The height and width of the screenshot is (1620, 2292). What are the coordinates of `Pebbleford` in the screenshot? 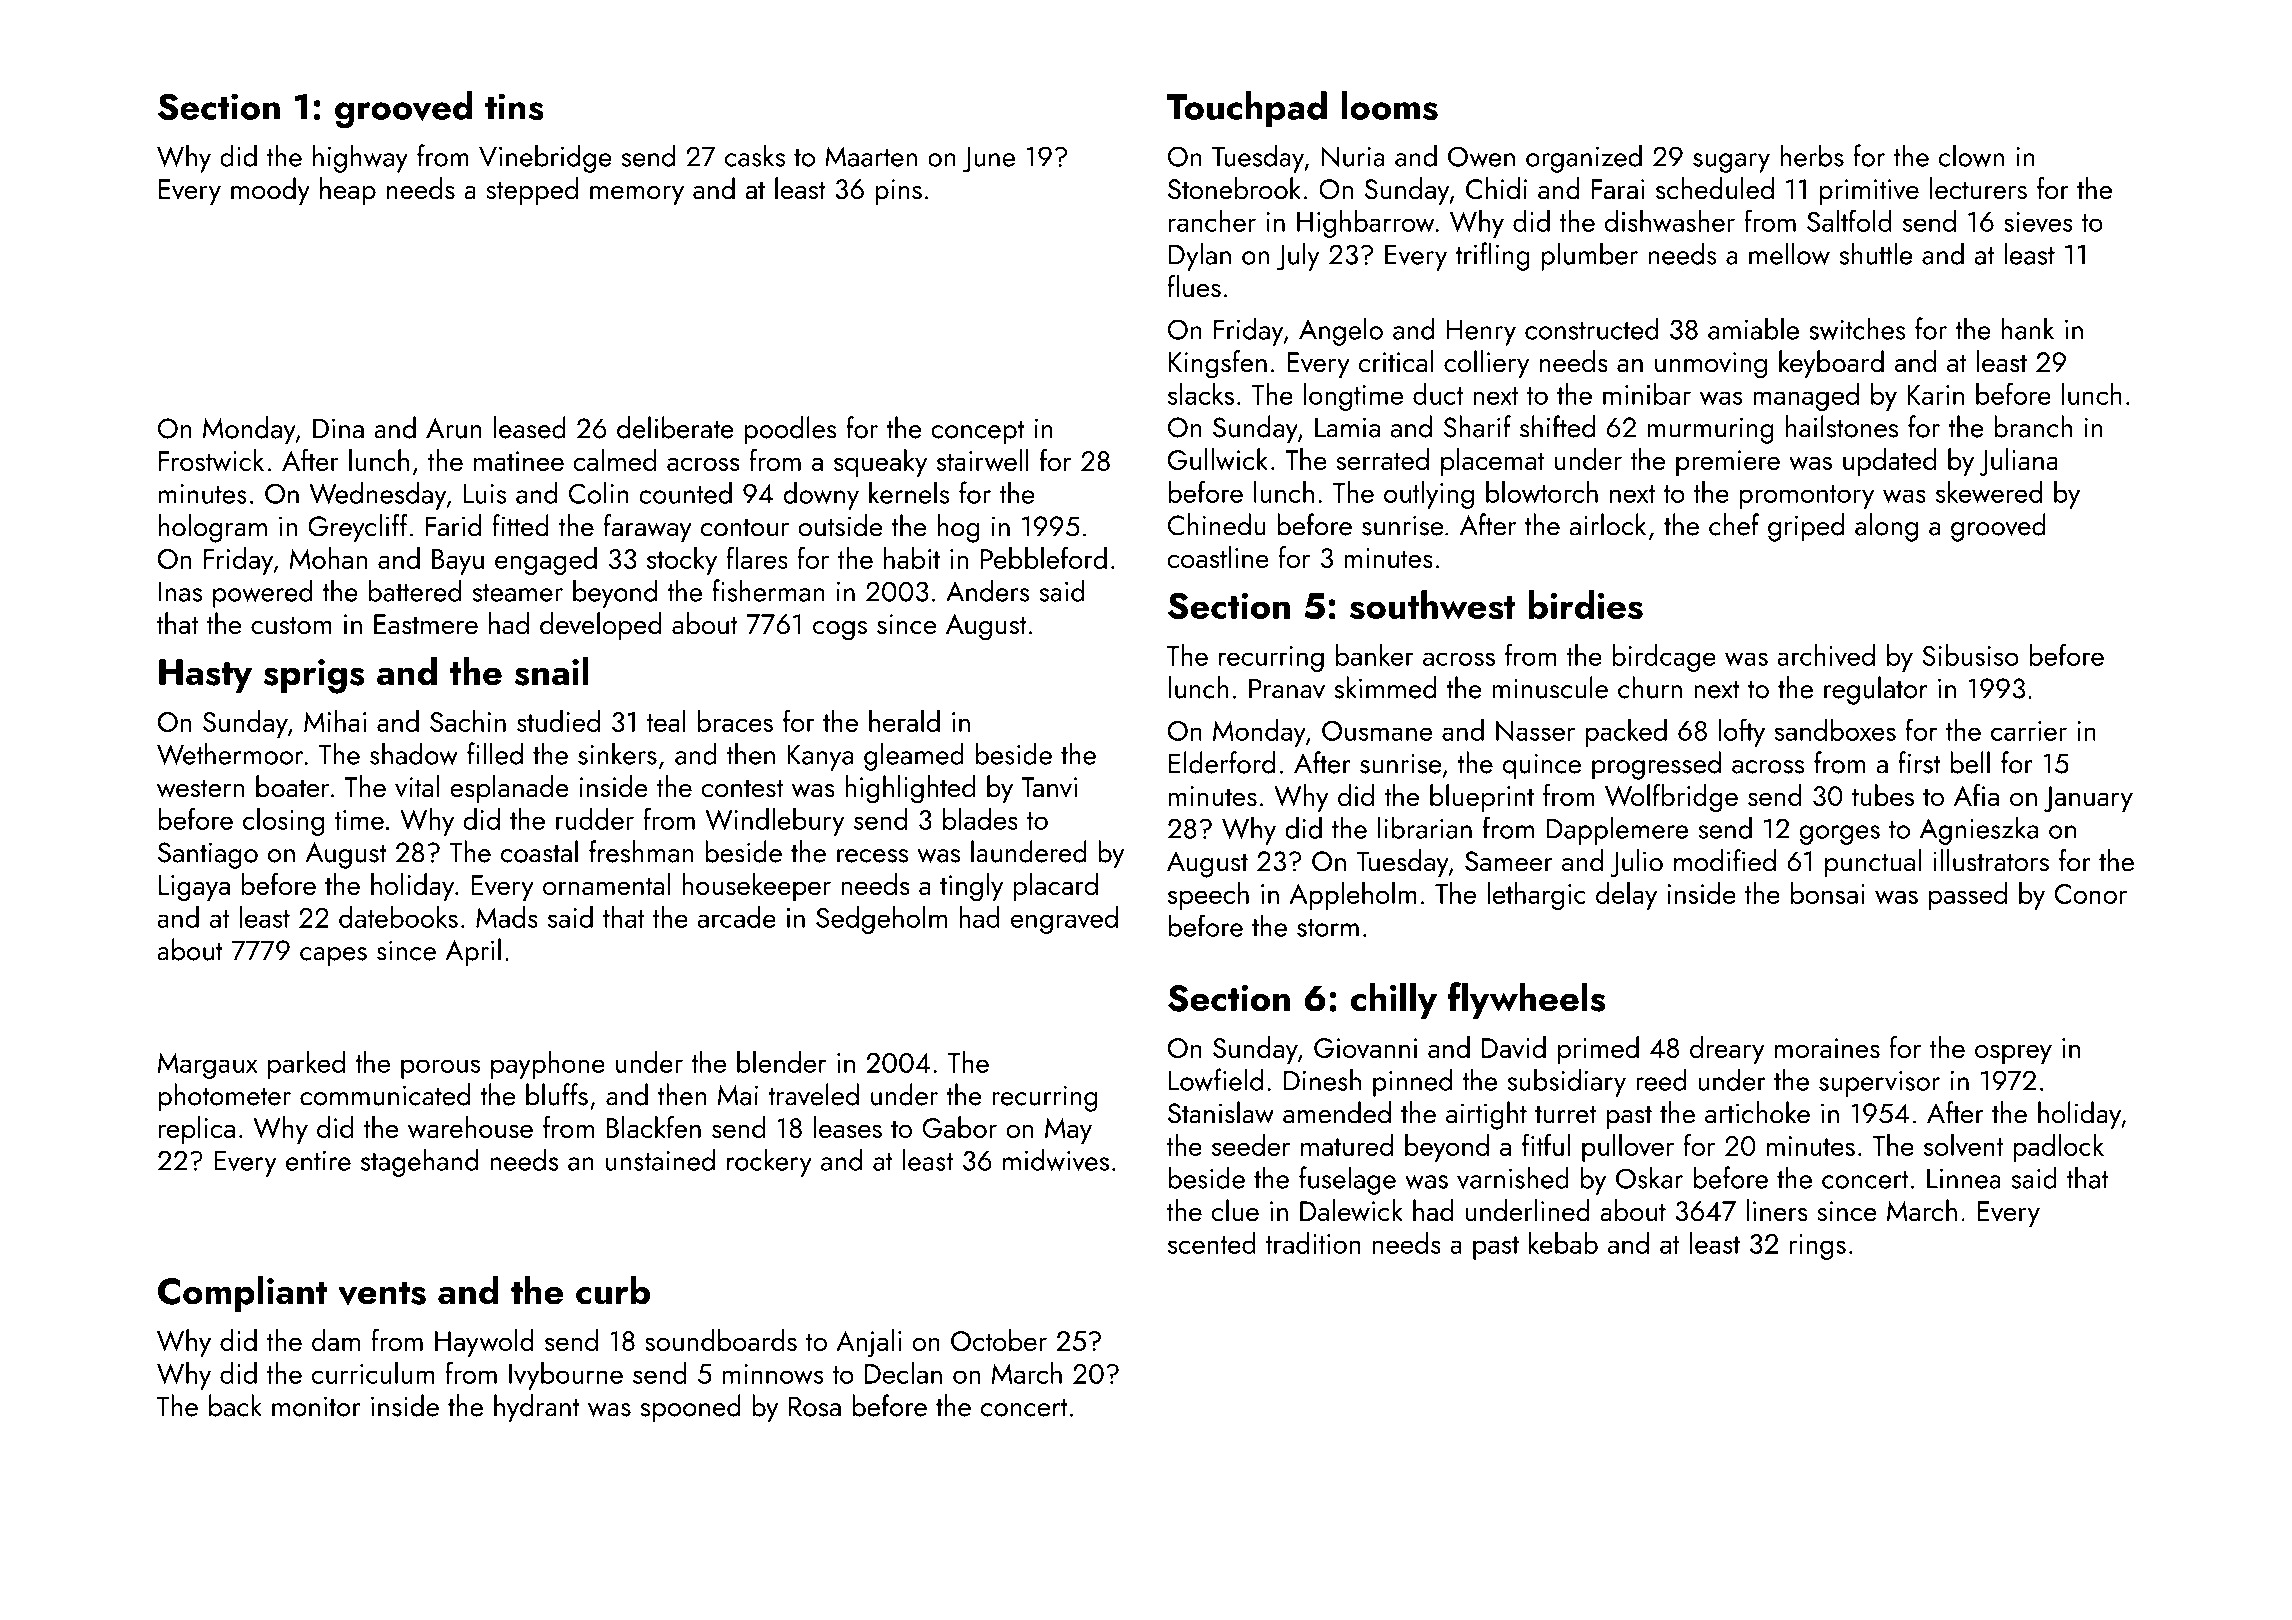 It's located at (1044, 558).
